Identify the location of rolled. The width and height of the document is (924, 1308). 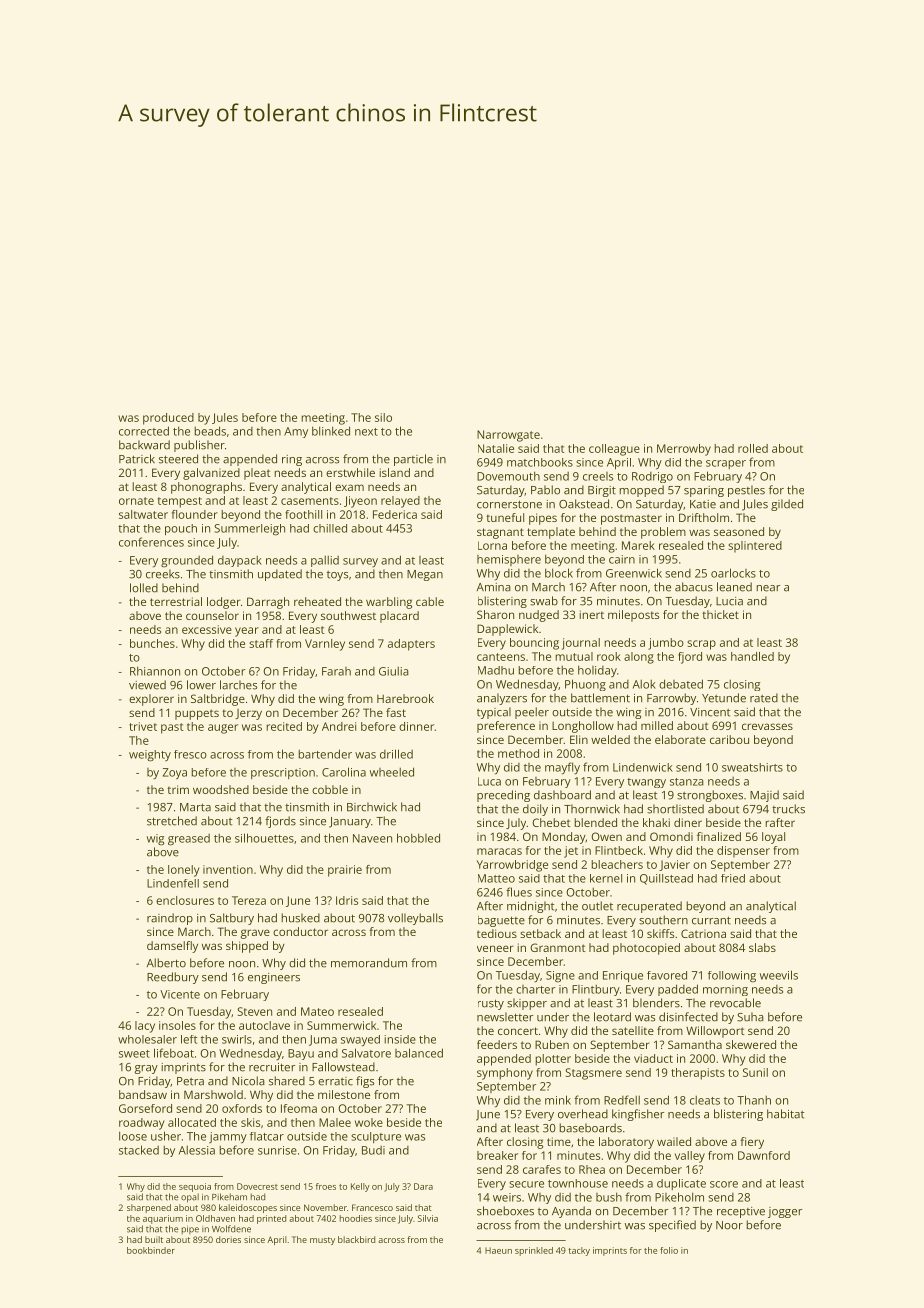
(753, 448).
